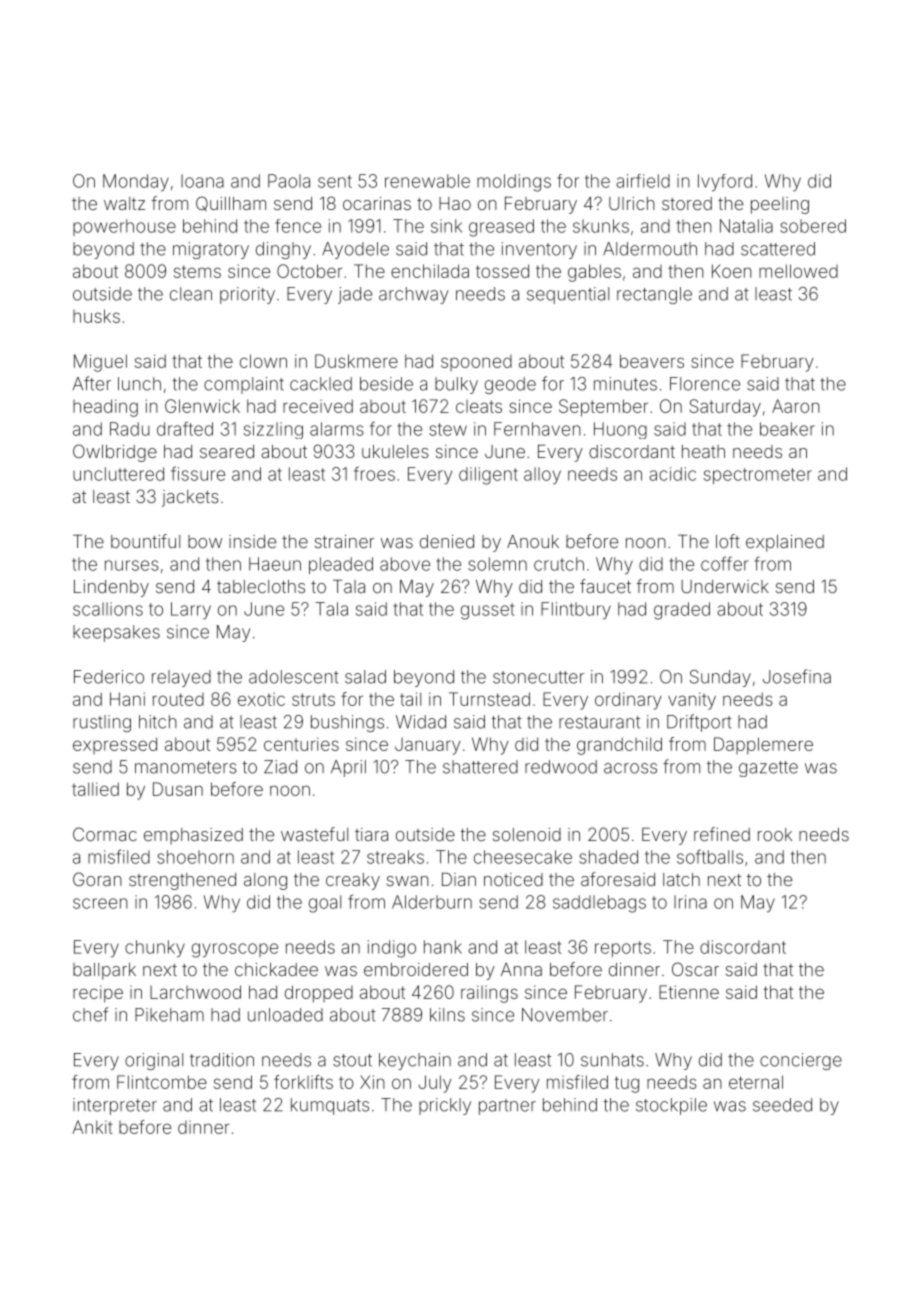 This screenshot has width=924, height=1311. Describe the element at coordinates (155, 948) in the screenshot. I see `chunky` at that location.
